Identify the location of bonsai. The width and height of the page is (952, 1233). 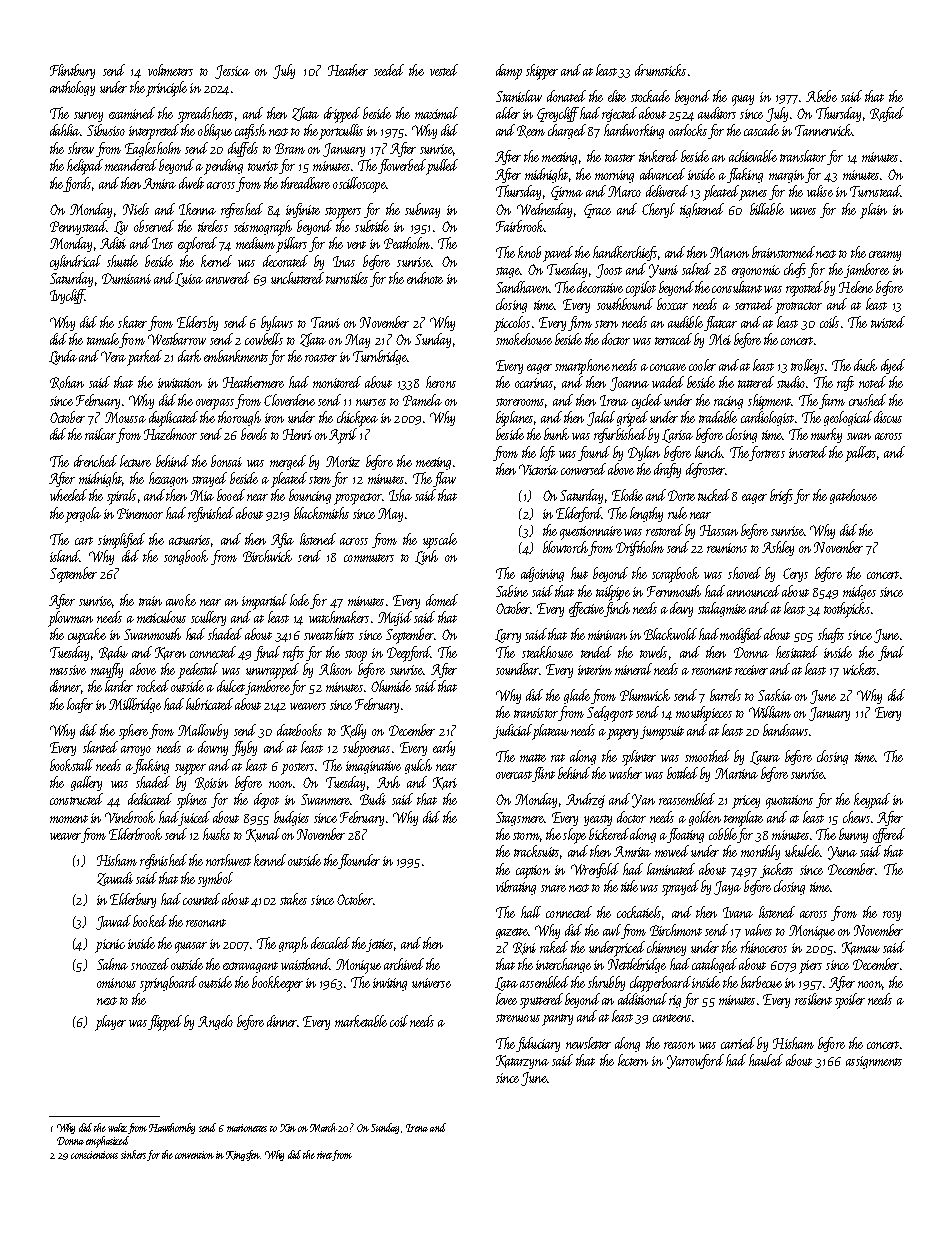
(226, 461).
